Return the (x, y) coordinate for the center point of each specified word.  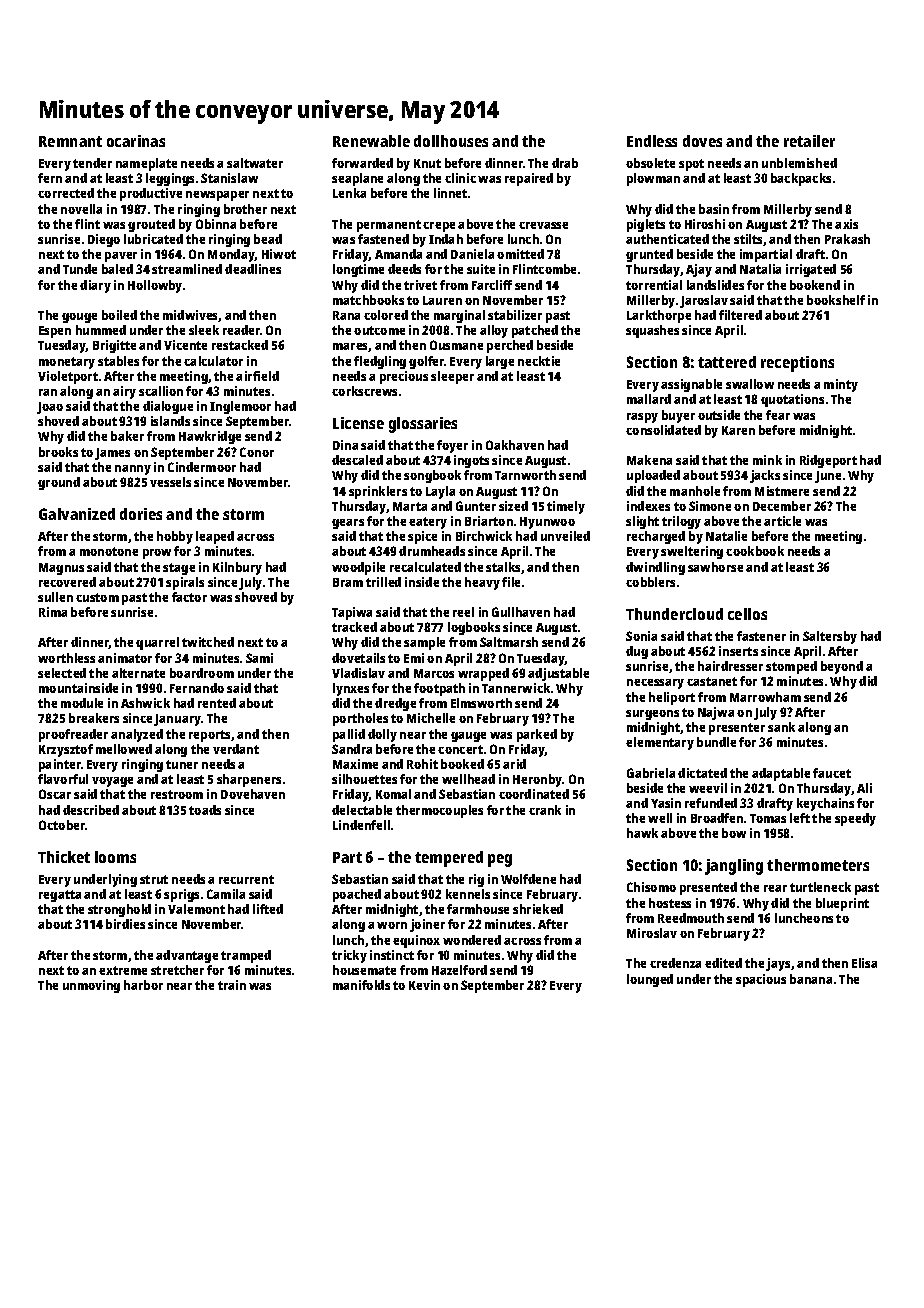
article (782, 521)
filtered (740, 315)
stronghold (119, 910)
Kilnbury (237, 568)
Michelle (431, 718)
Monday (231, 255)
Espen (55, 332)
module (82, 703)
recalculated (425, 567)
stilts (748, 239)
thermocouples (439, 811)
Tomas (768, 818)
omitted (520, 254)
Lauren (442, 300)
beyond (842, 667)
